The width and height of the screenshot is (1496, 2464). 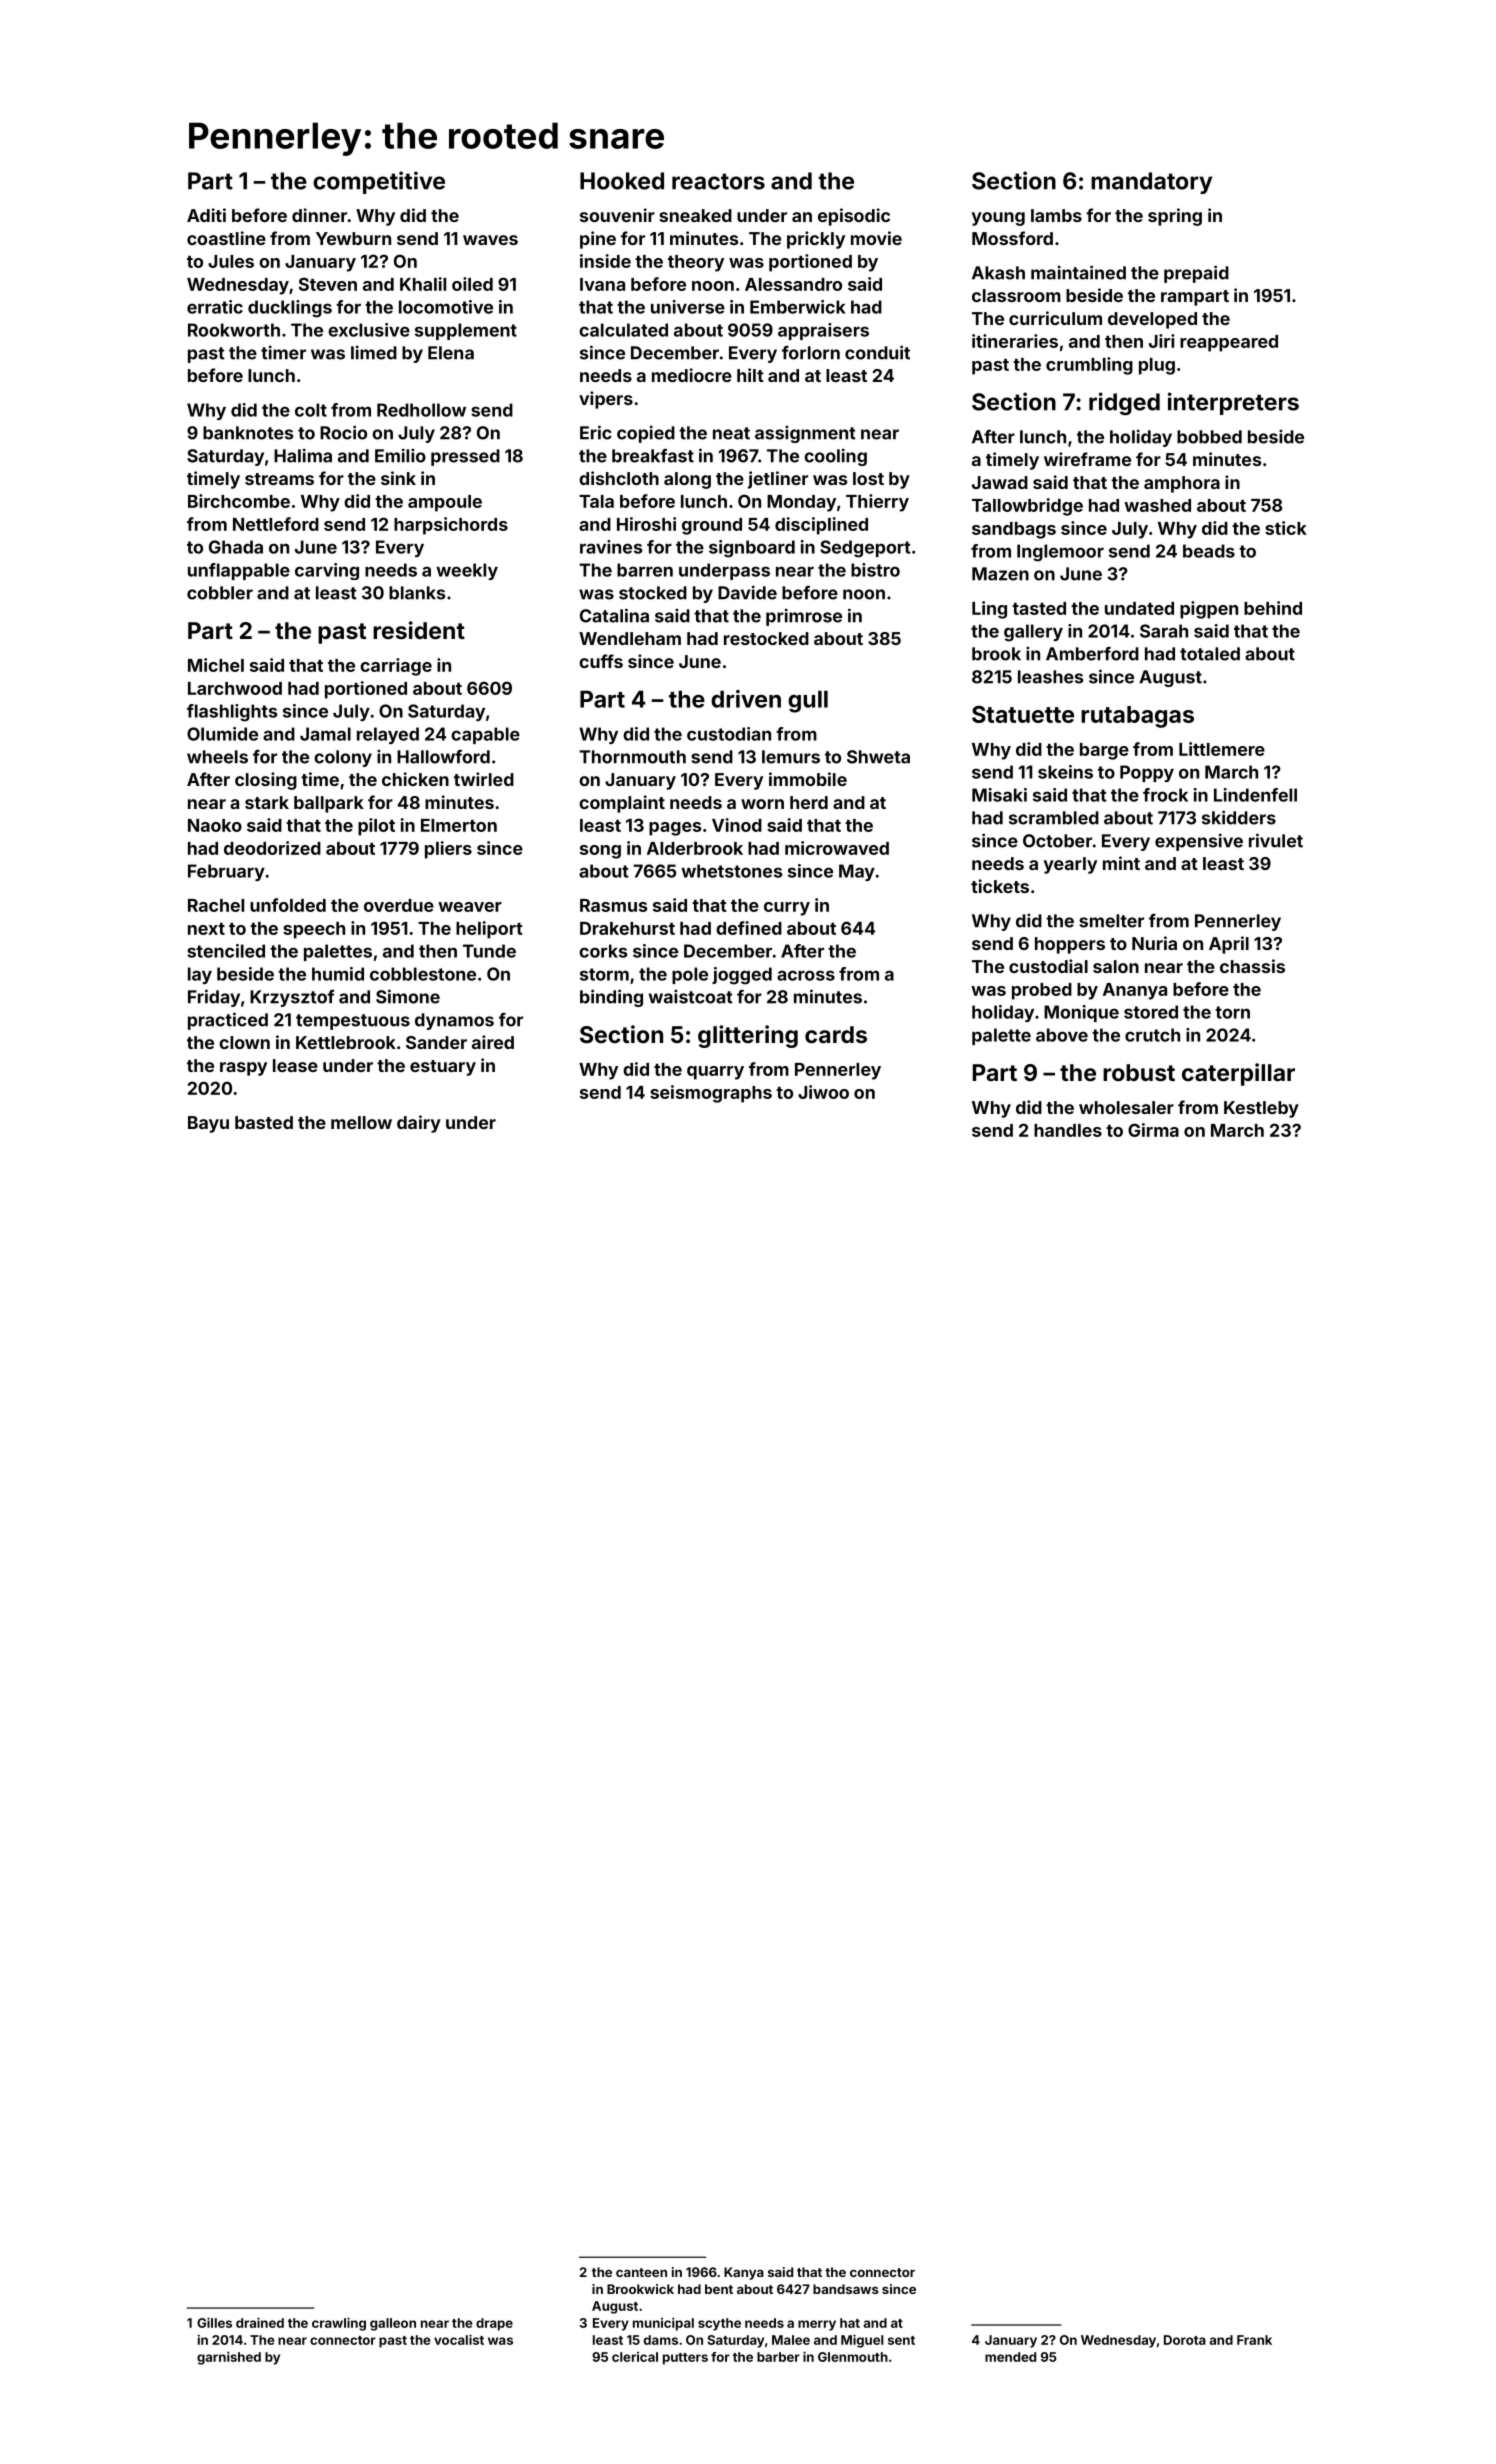 What do you see at coordinates (303, 455) in the screenshot?
I see `Halima` at bounding box center [303, 455].
